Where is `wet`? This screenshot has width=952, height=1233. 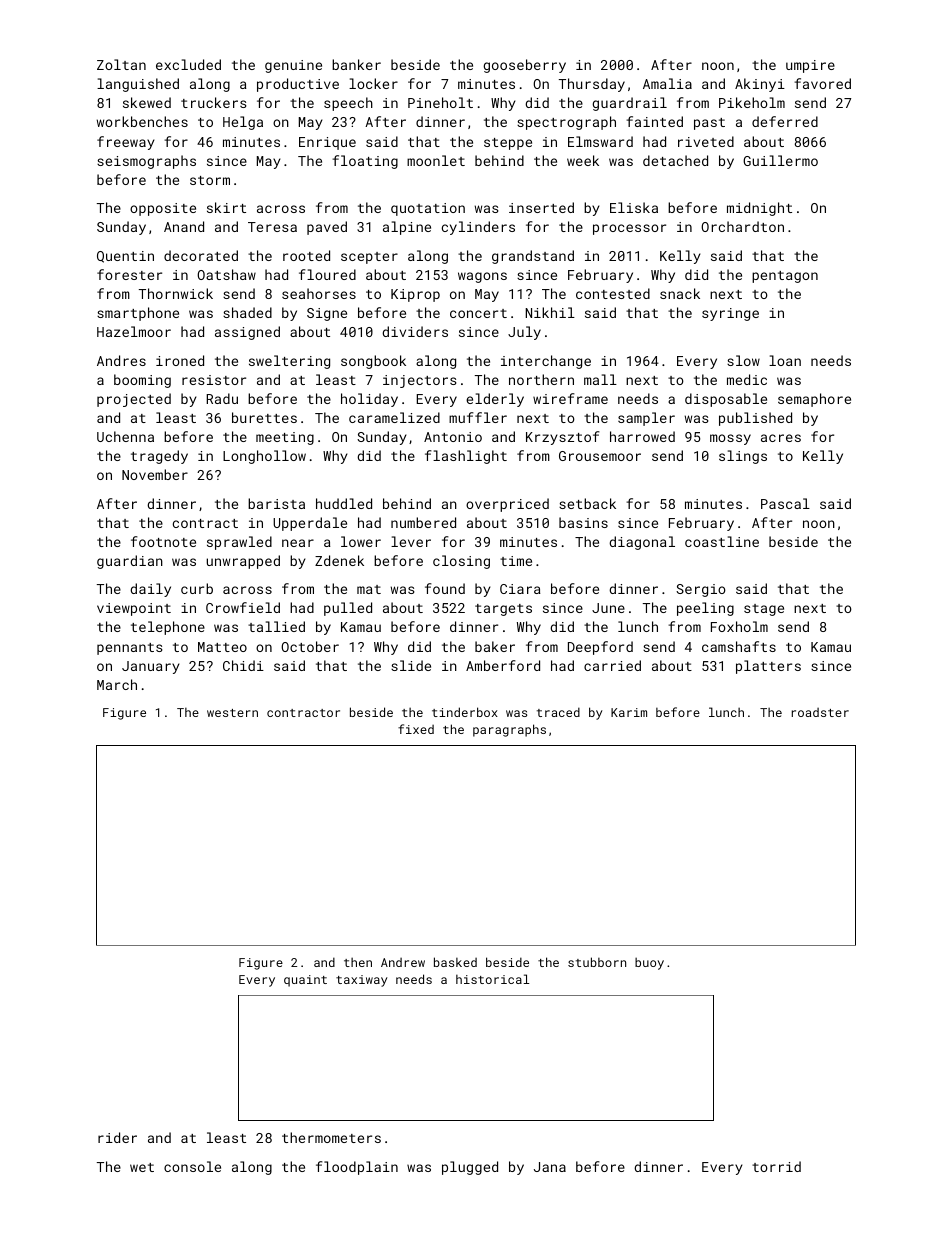
wet is located at coordinates (142, 1167).
